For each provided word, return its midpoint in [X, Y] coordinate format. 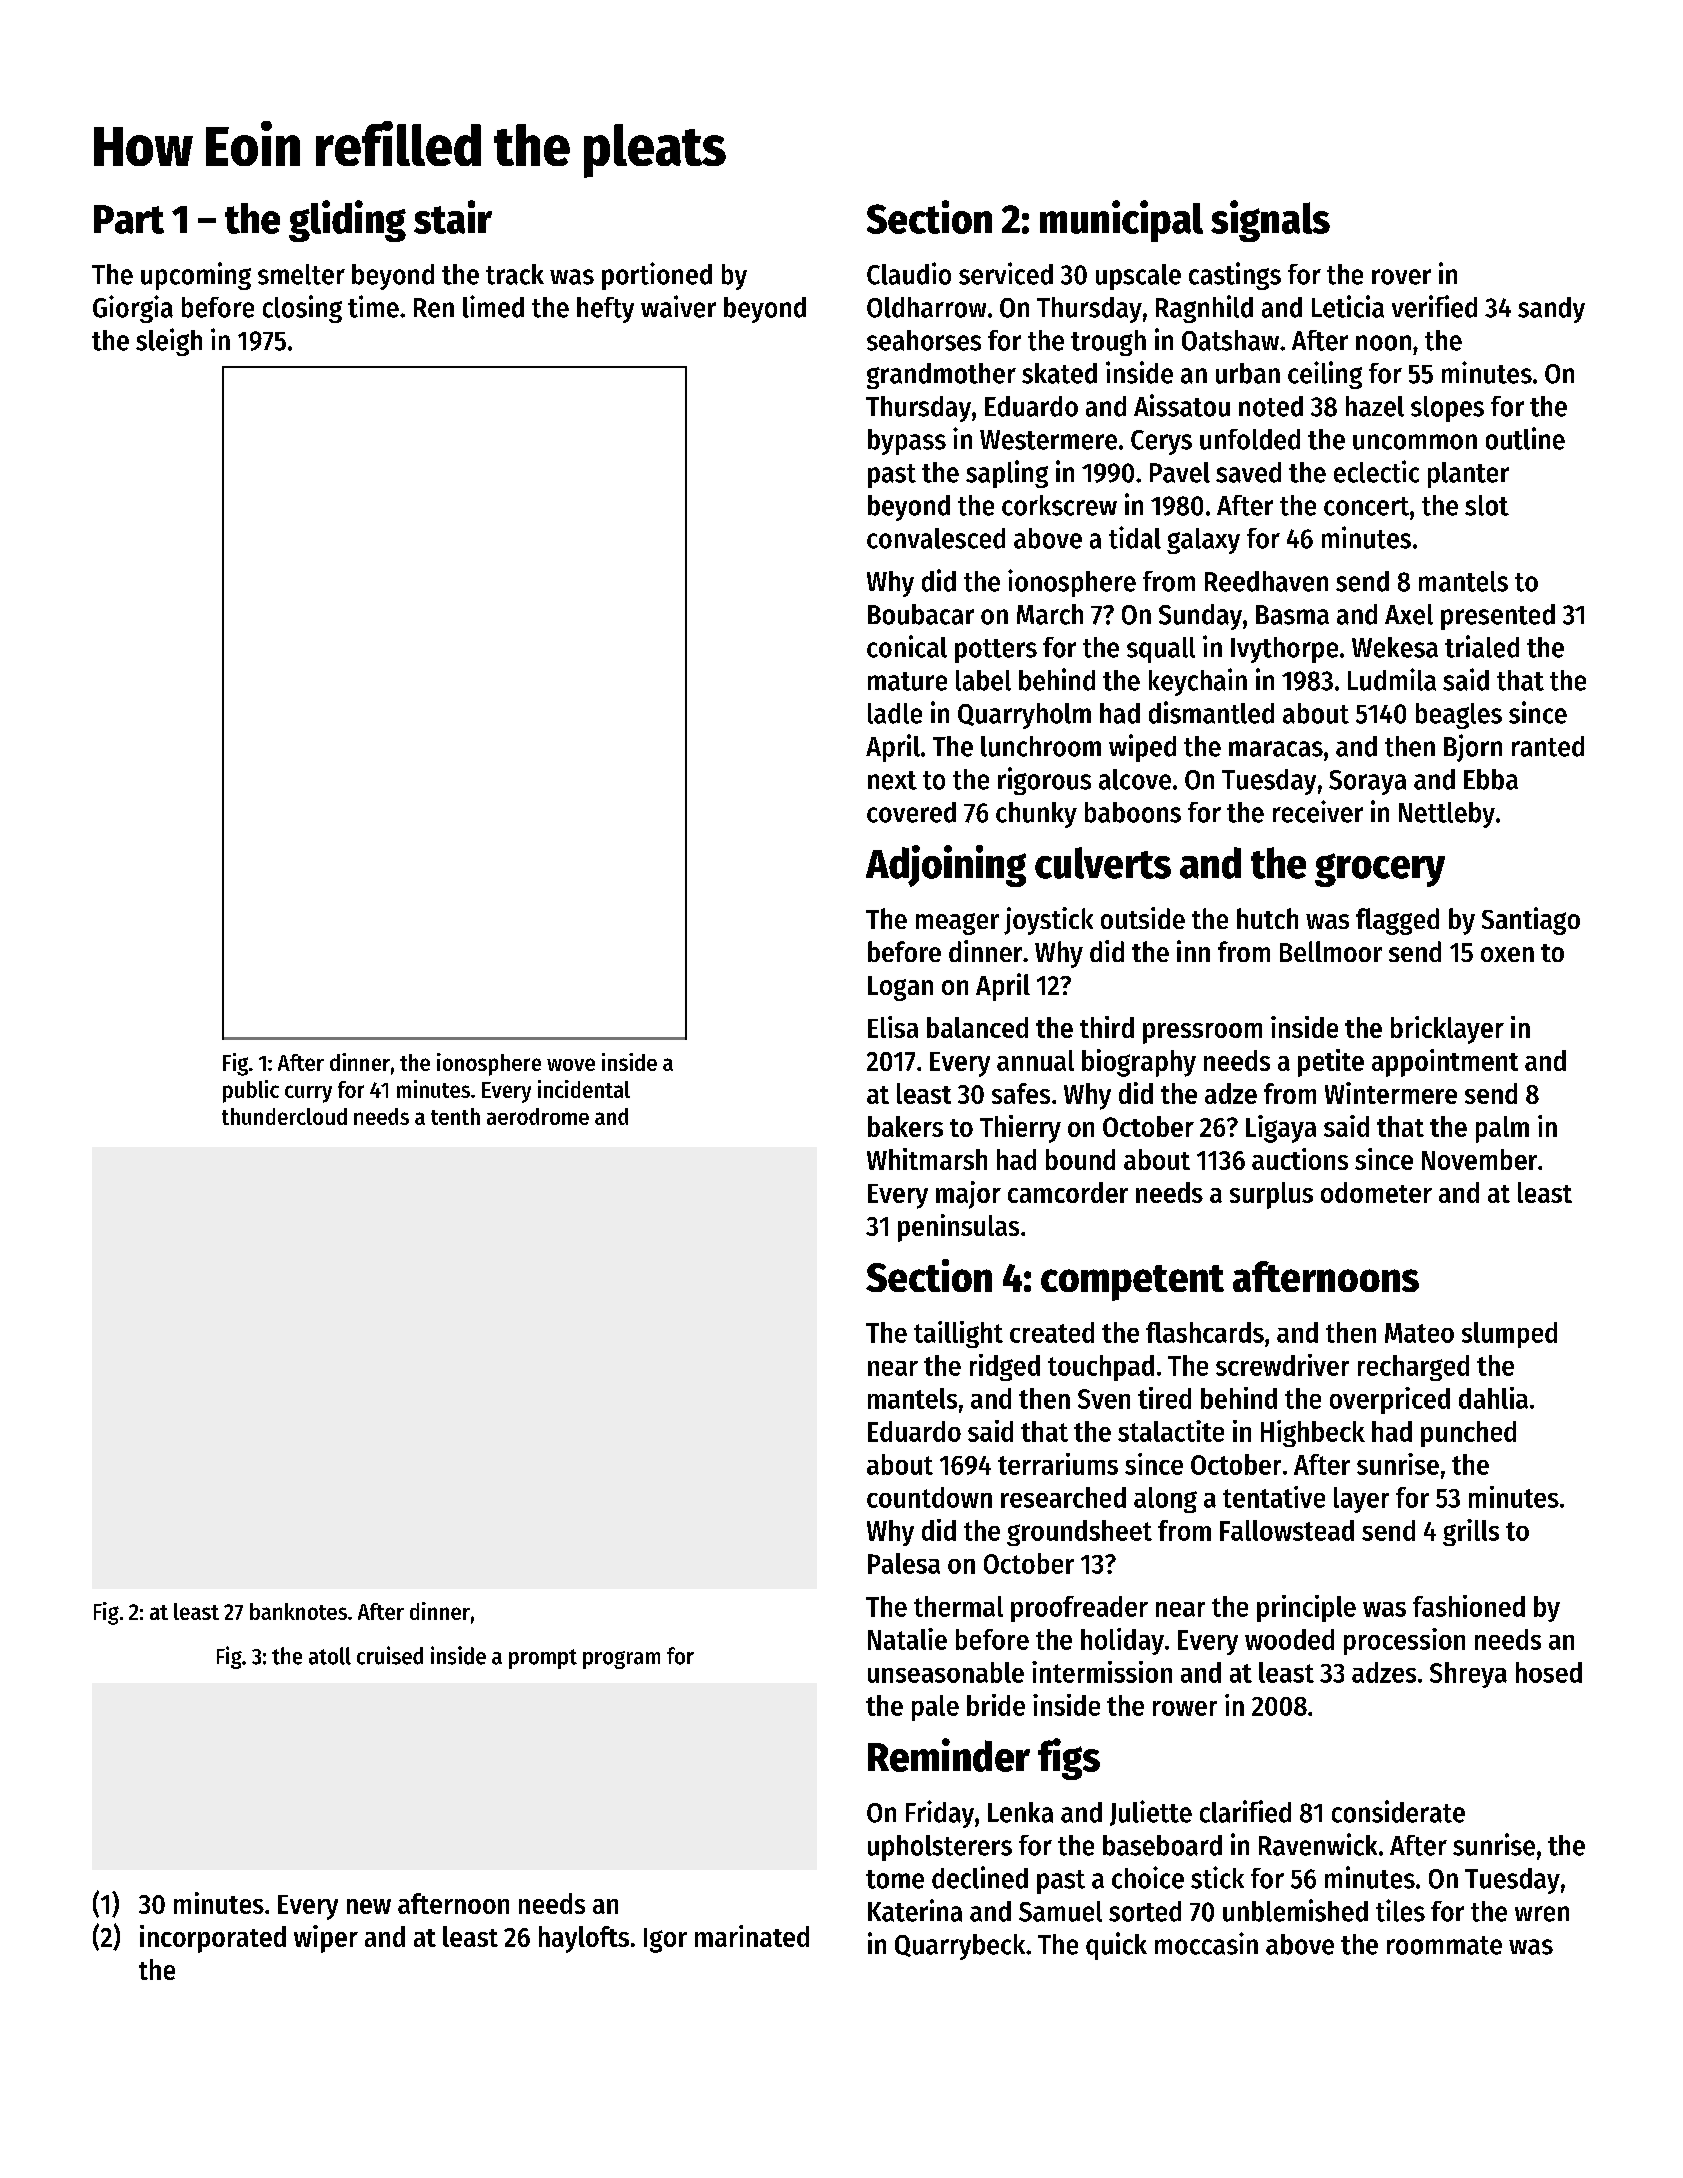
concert [1366, 506]
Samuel [1060, 1911]
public [251, 1091]
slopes [1447, 409]
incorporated [213, 1939]
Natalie [907, 1639]
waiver [678, 306]
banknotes [298, 1611]
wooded [1289, 1639]
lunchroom [1041, 746]
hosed [1549, 1672]
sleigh [169, 342]
